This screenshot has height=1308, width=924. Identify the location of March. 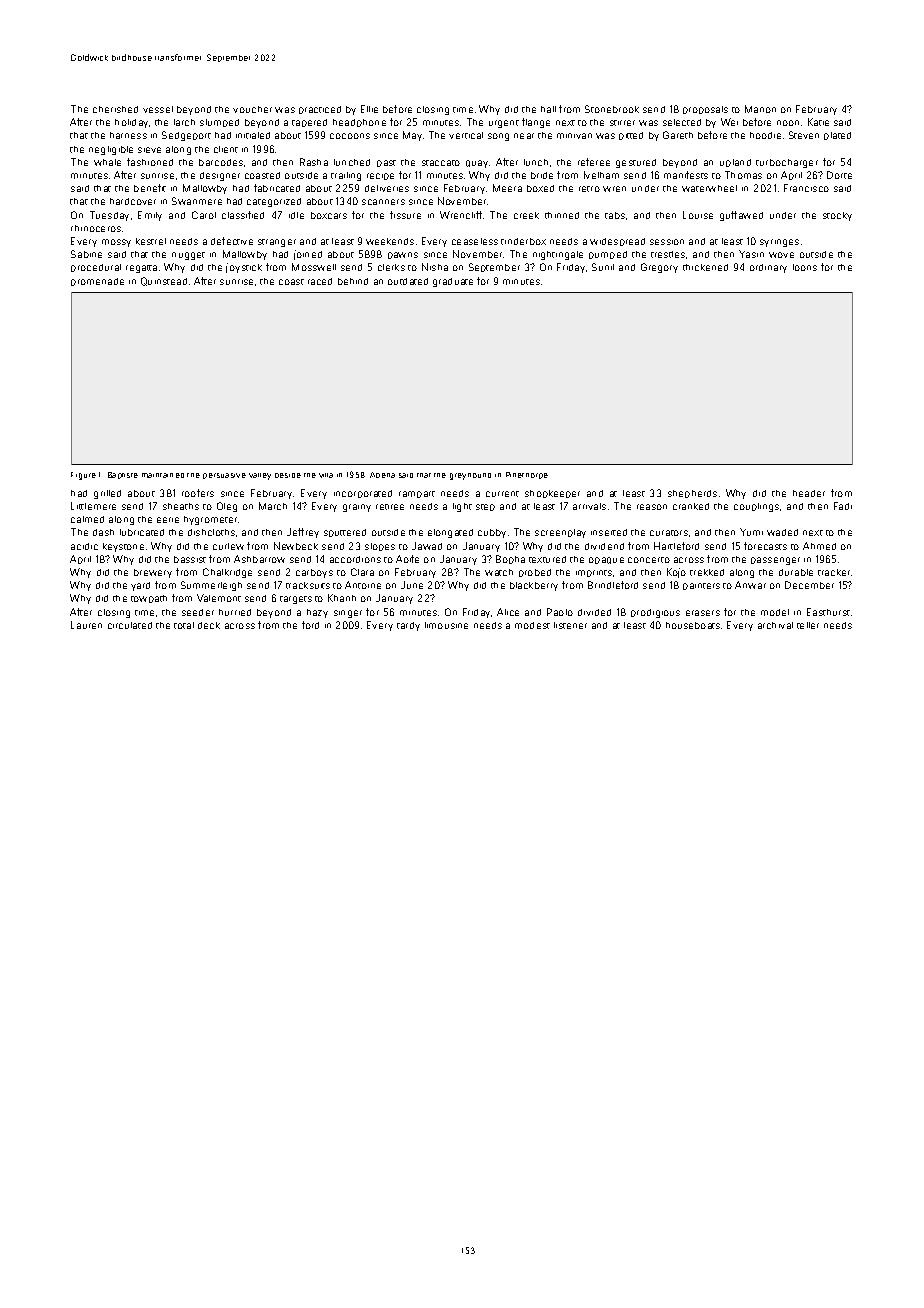
(273, 506).
